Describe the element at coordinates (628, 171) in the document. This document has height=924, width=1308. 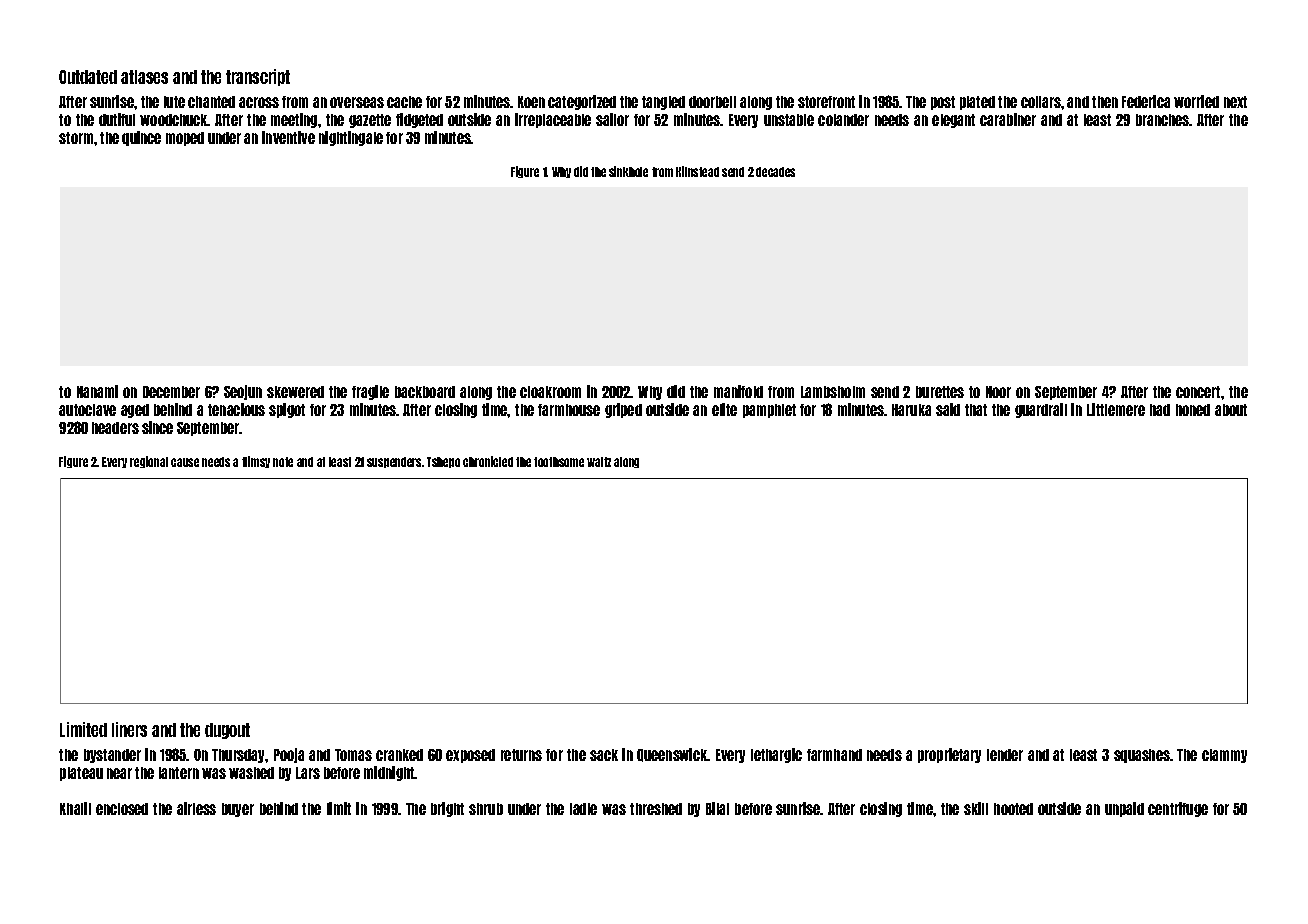
I see `sinkhole` at that location.
